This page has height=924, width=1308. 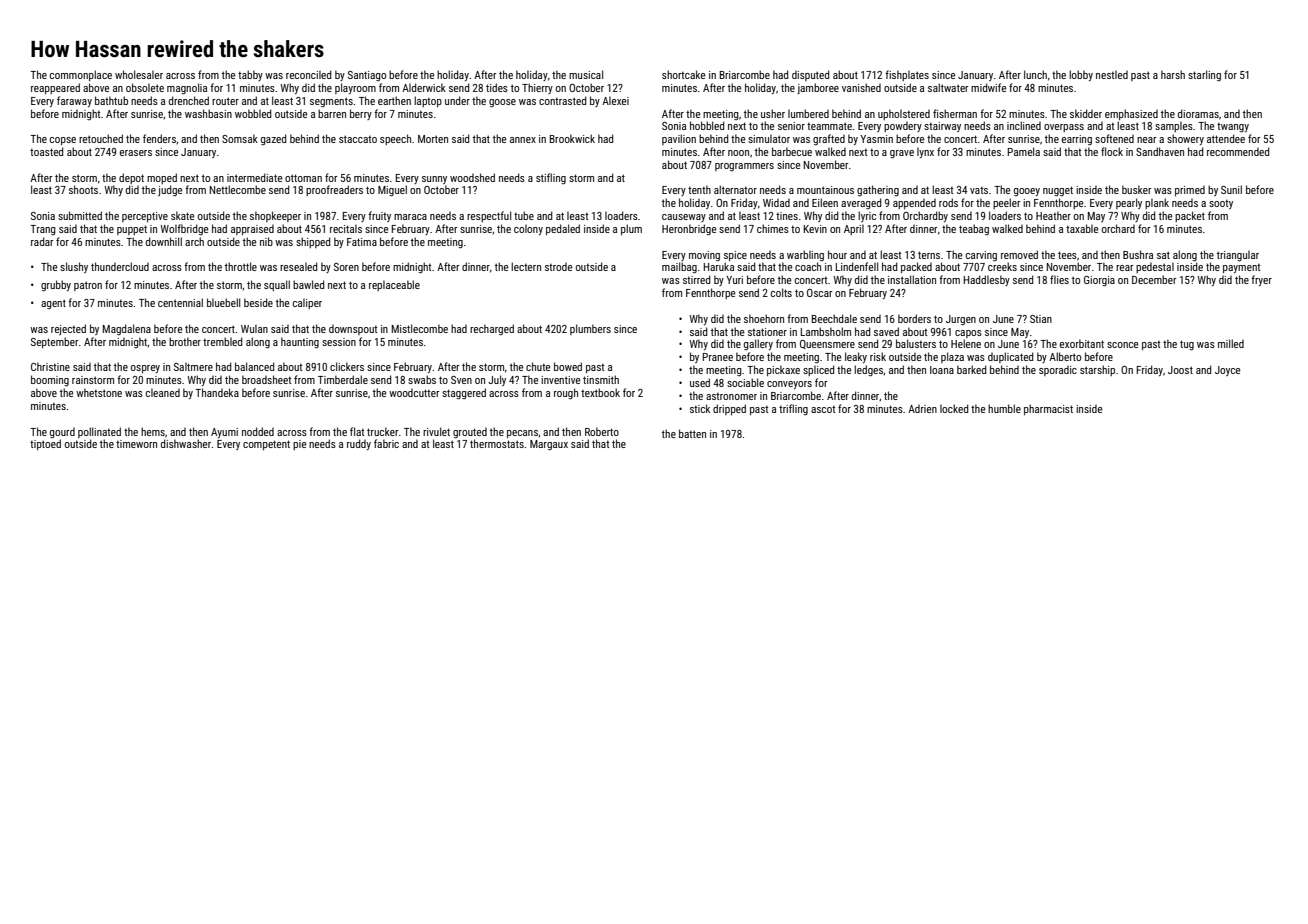 I want to click on payment, so click(x=1241, y=268).
